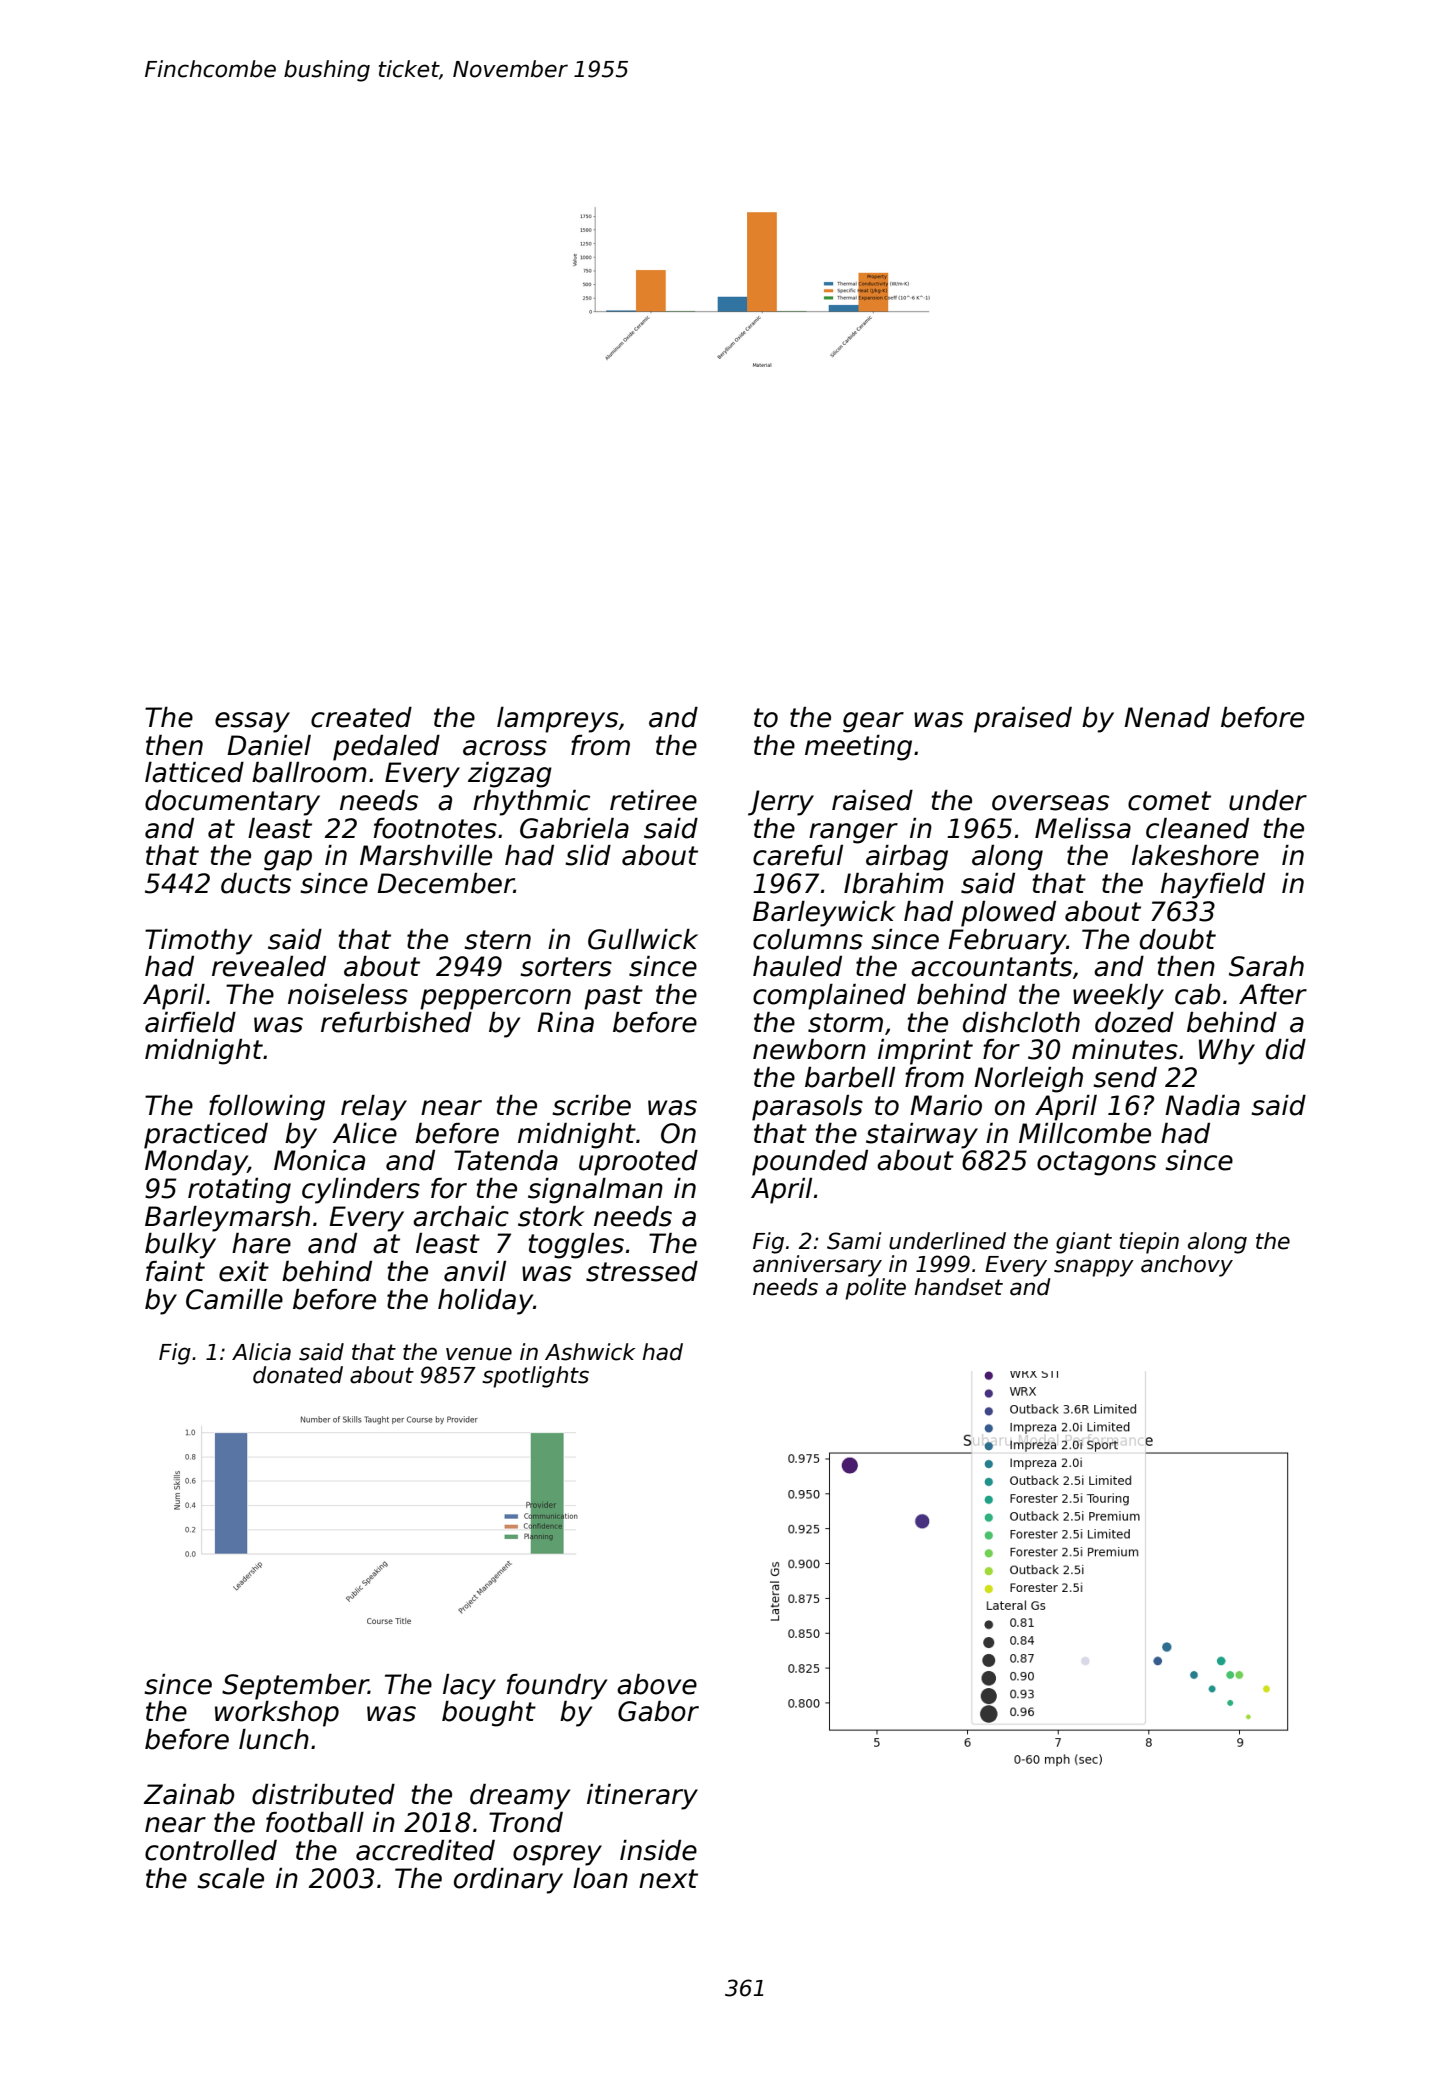 The height and width of the screenshot is (2100, 1450). What do you see at coordinates (252, 722) in the screenshot?
I see `essay` at bounding box center [252, 722].
